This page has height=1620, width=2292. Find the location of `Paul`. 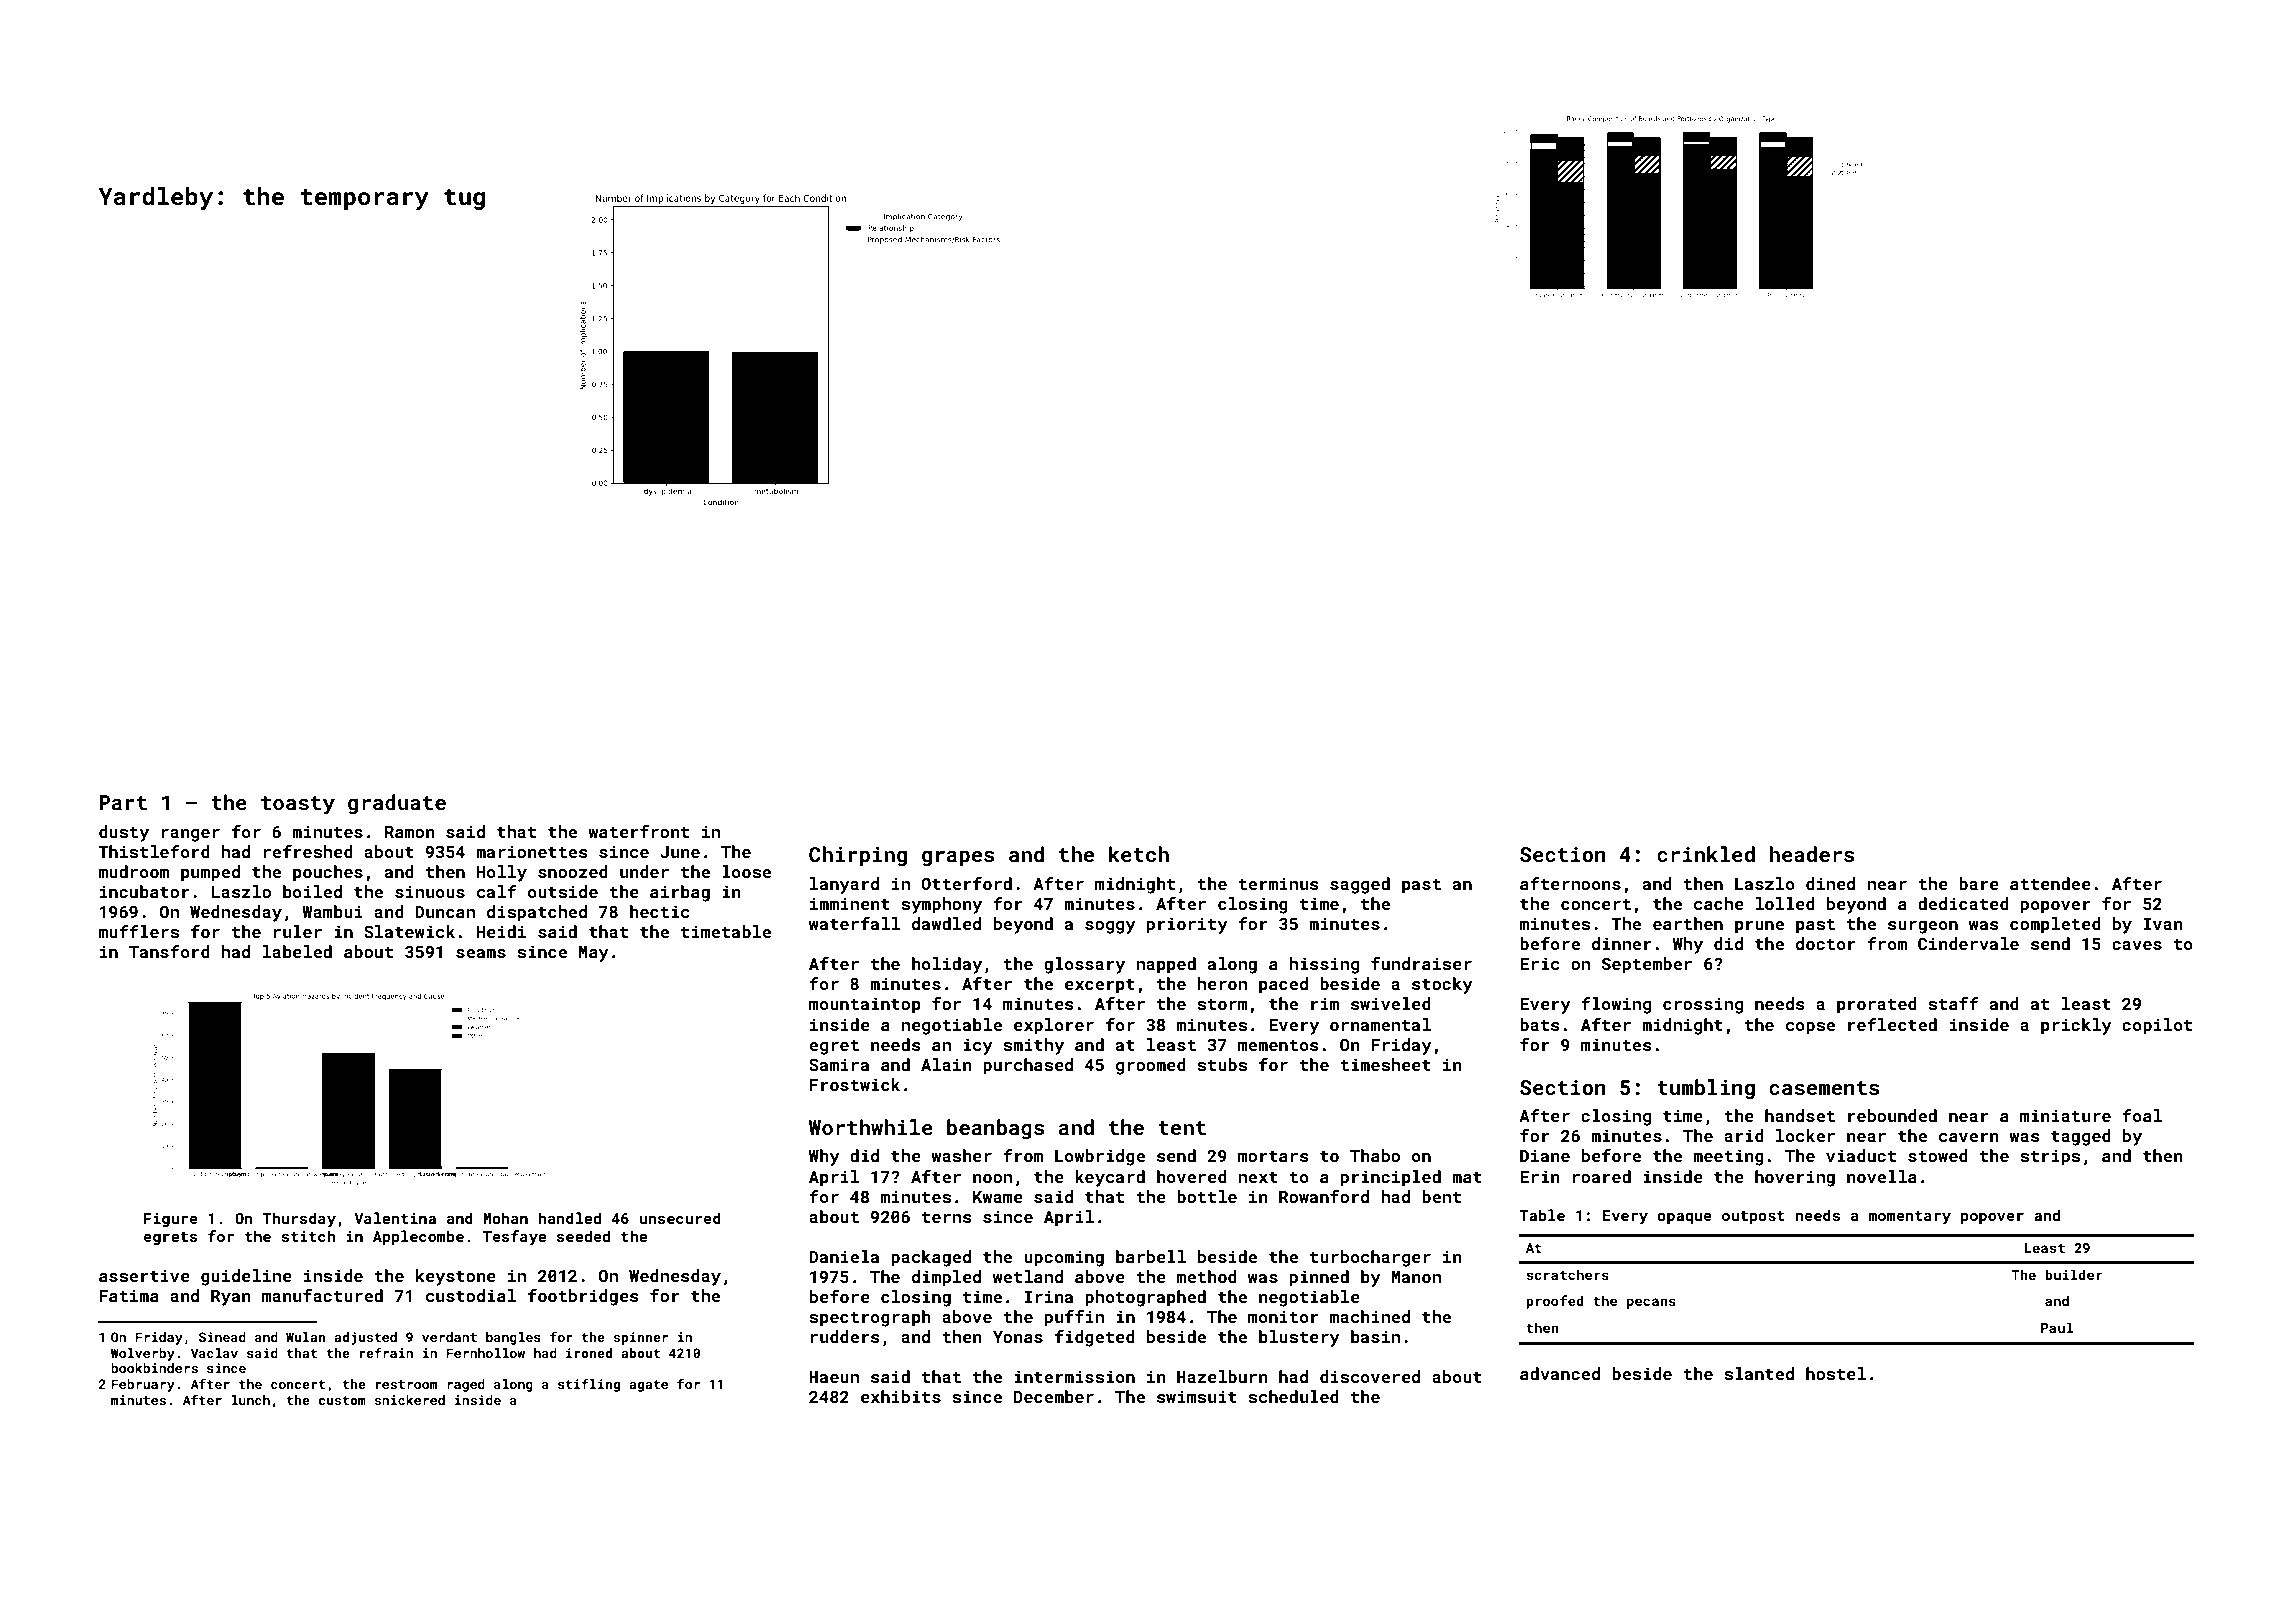

Paul is located at coordinates (2057, 1327).
